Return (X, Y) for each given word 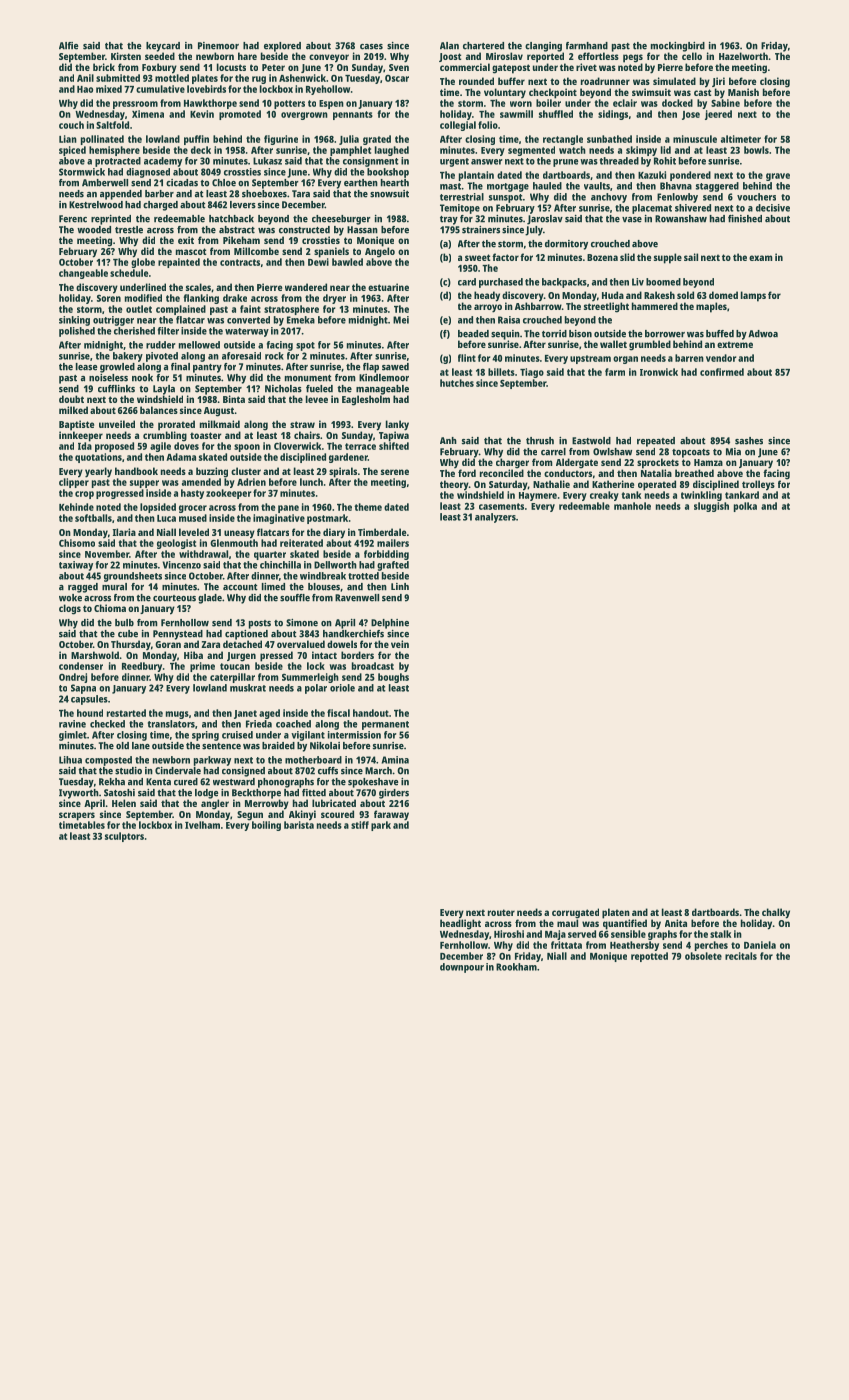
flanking (201, 299)
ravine (72, 724)
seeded (160, 56)
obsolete (703, 956)
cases (371, 47)
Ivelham (202, 825)
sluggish (711, 507)
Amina (395, 760)
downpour (462, 968)
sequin (505, 335)
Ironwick (659, 372)
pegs (633, 58)
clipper (74, 483)
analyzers (495, 518)
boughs (393, 678)
